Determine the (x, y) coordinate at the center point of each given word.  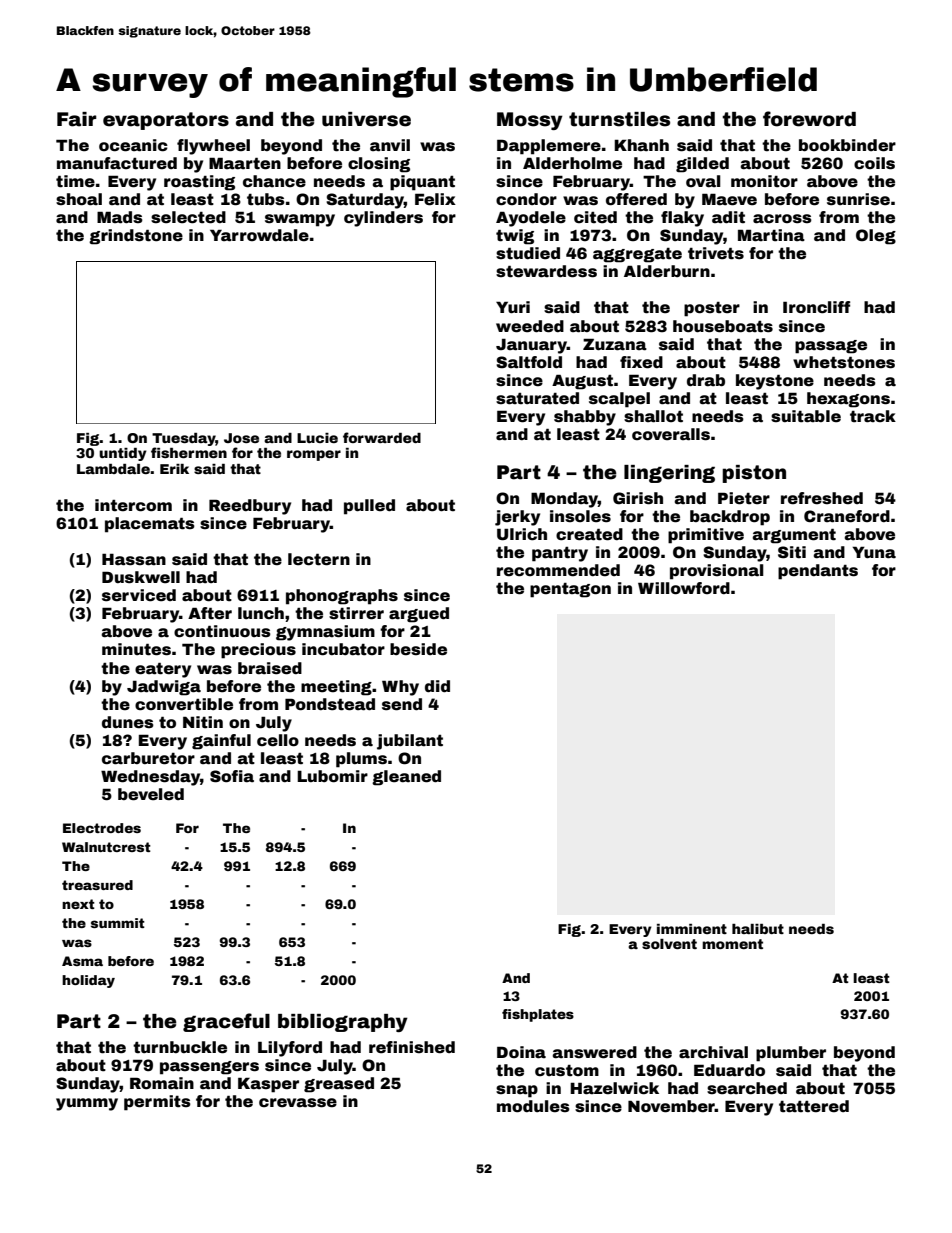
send (402, 704)
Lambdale (113, 469)
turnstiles (619, 119)
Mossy (530, 121)
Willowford (684, 588)
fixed (641, 362)
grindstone (136, 237)
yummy (87, 1104)
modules (533, 1106)
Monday (564, 500)
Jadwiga (164, 688)
